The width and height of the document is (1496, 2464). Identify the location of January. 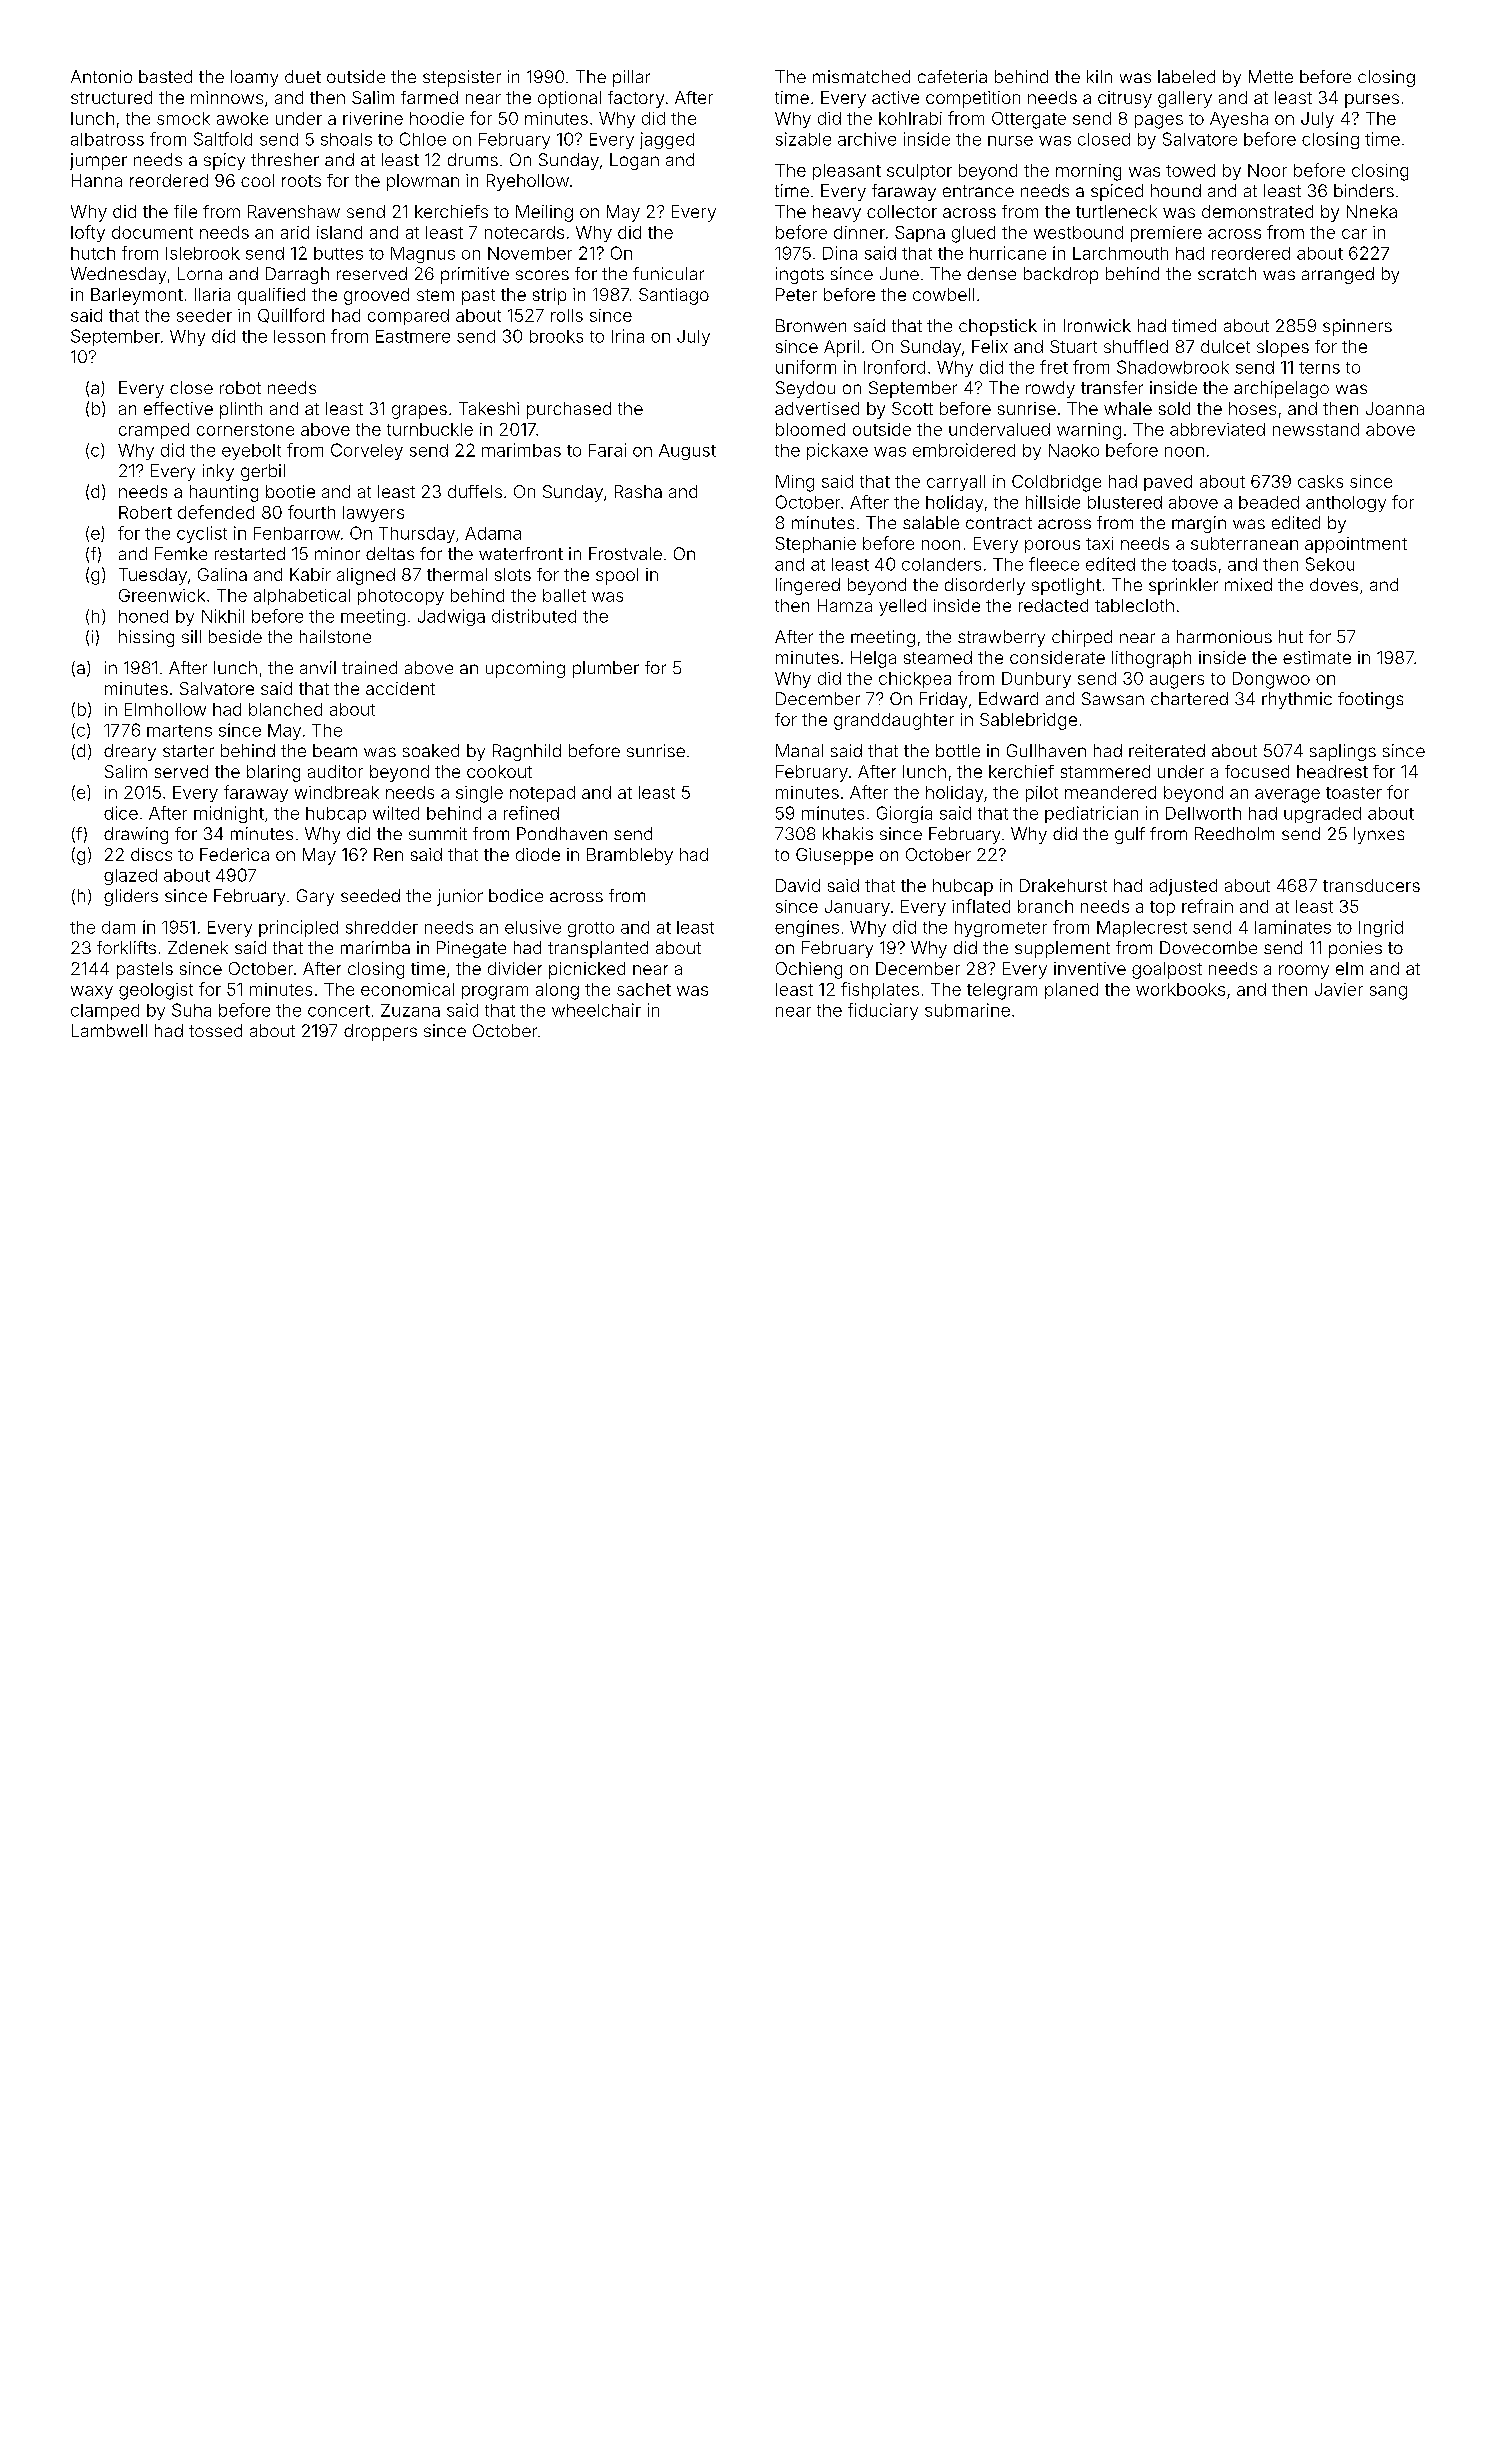
(857, 908).
